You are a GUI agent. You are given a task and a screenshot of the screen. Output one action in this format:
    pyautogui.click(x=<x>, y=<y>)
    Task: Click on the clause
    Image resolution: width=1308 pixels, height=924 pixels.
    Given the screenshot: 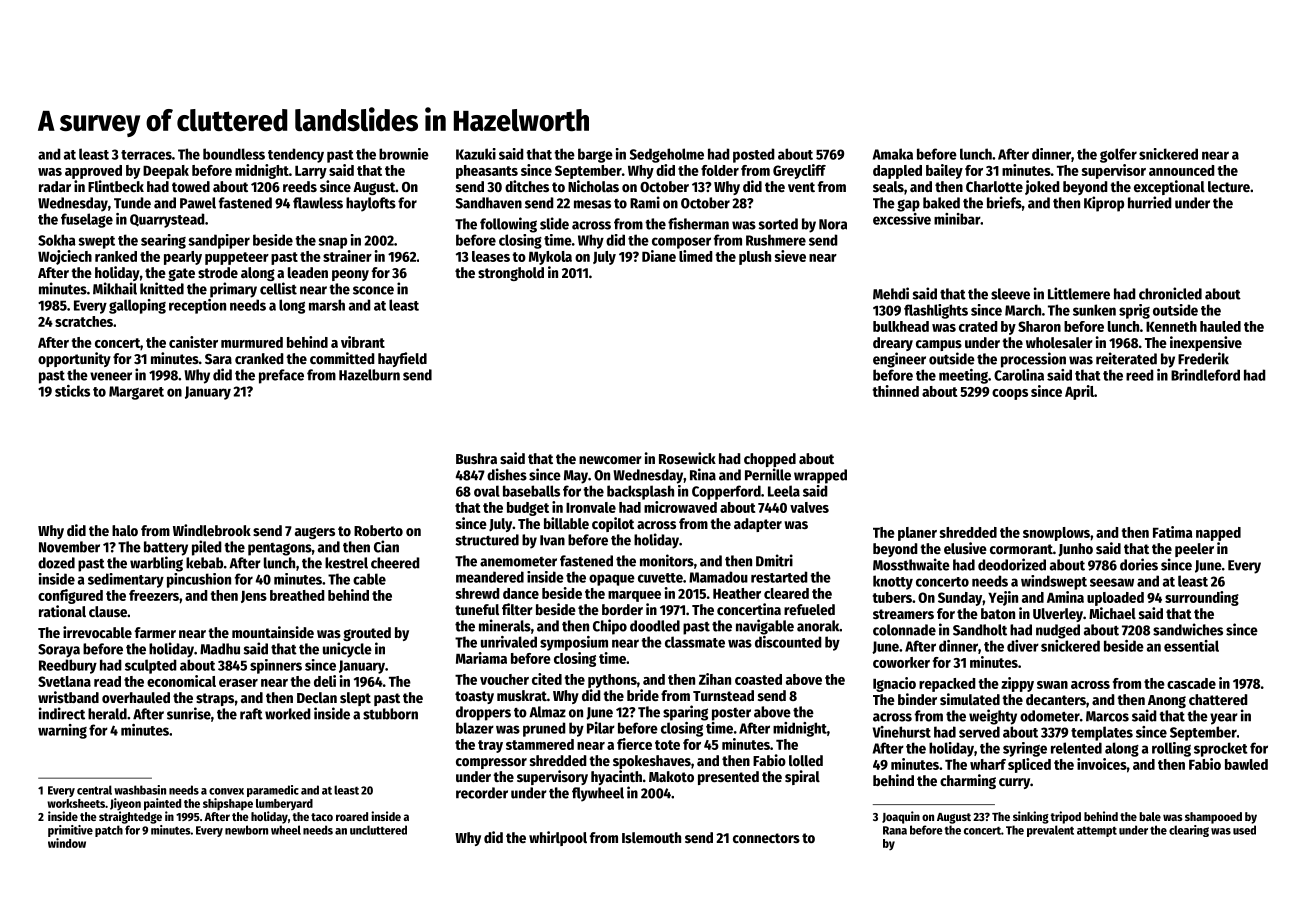 What is the action you would take?
    pyautogui.click(x=108, y=611)
